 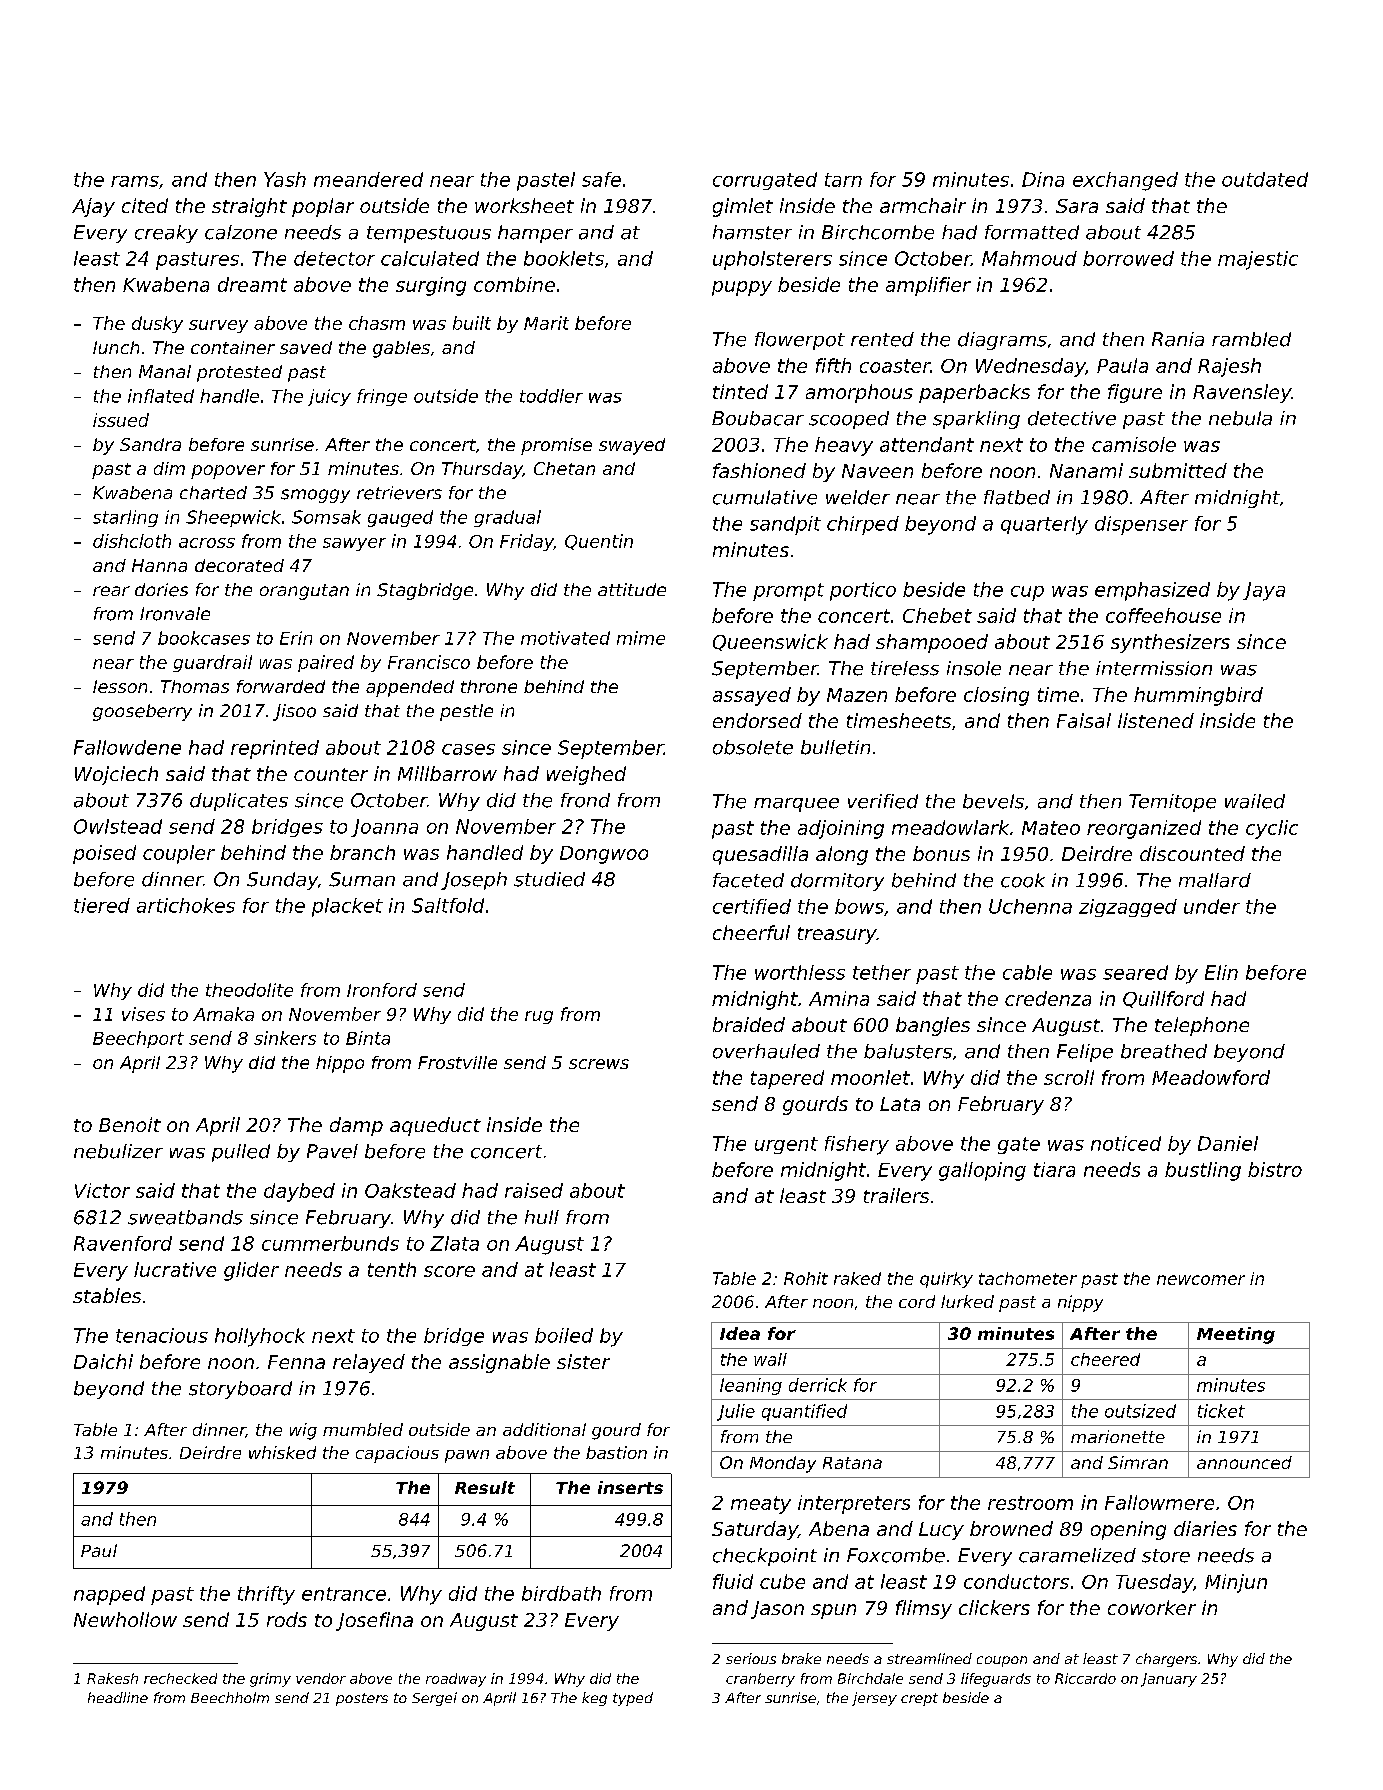 What do you see at coordinates (1072, 418) in the screenshot?
I see `detective` at bounding box center [1072, 418].
